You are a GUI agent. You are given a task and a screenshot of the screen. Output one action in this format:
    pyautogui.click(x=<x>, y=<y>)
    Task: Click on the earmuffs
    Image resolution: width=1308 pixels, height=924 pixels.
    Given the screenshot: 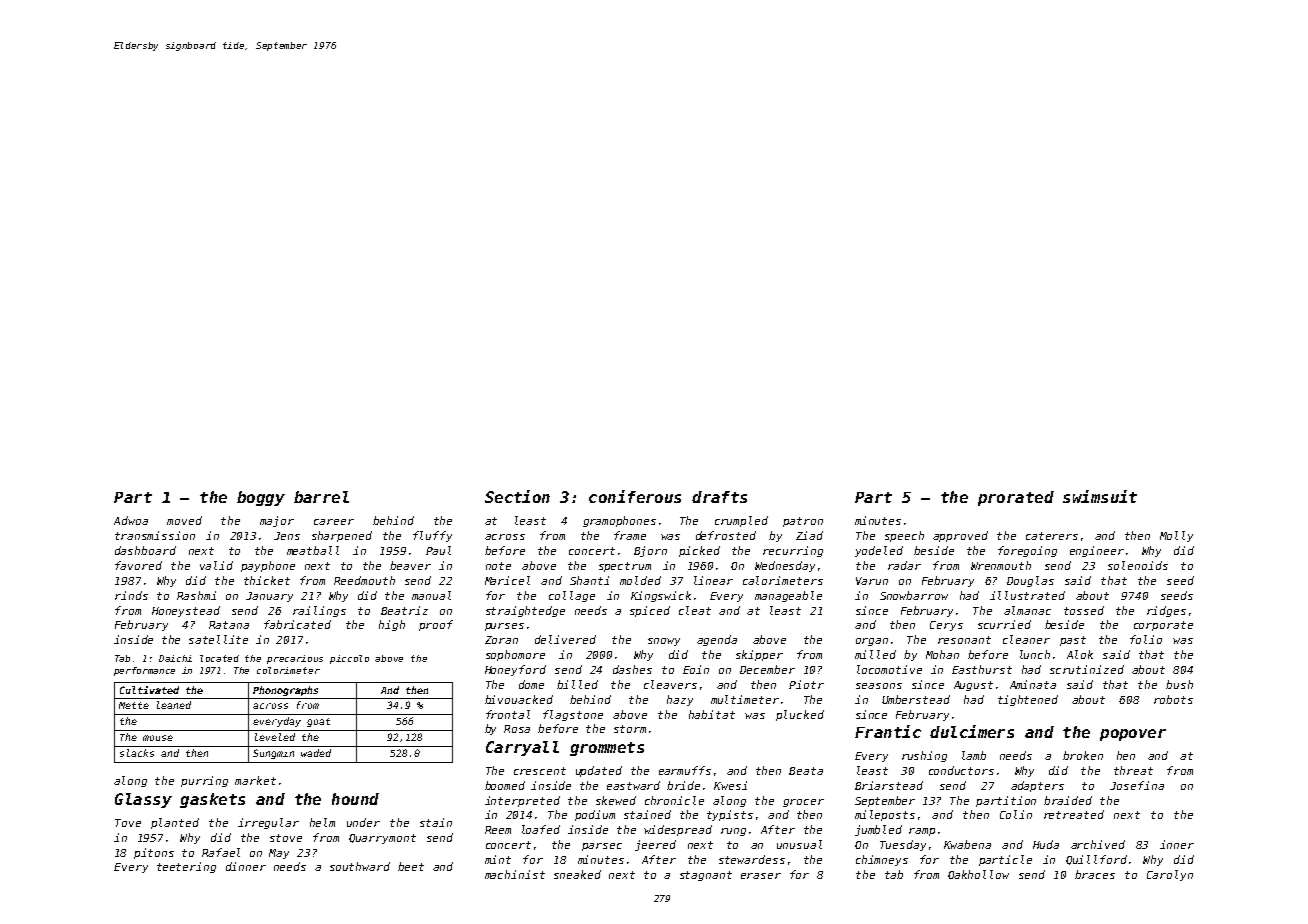 What is the action you would take?
    pyautogui.click(x=685, y=770)
